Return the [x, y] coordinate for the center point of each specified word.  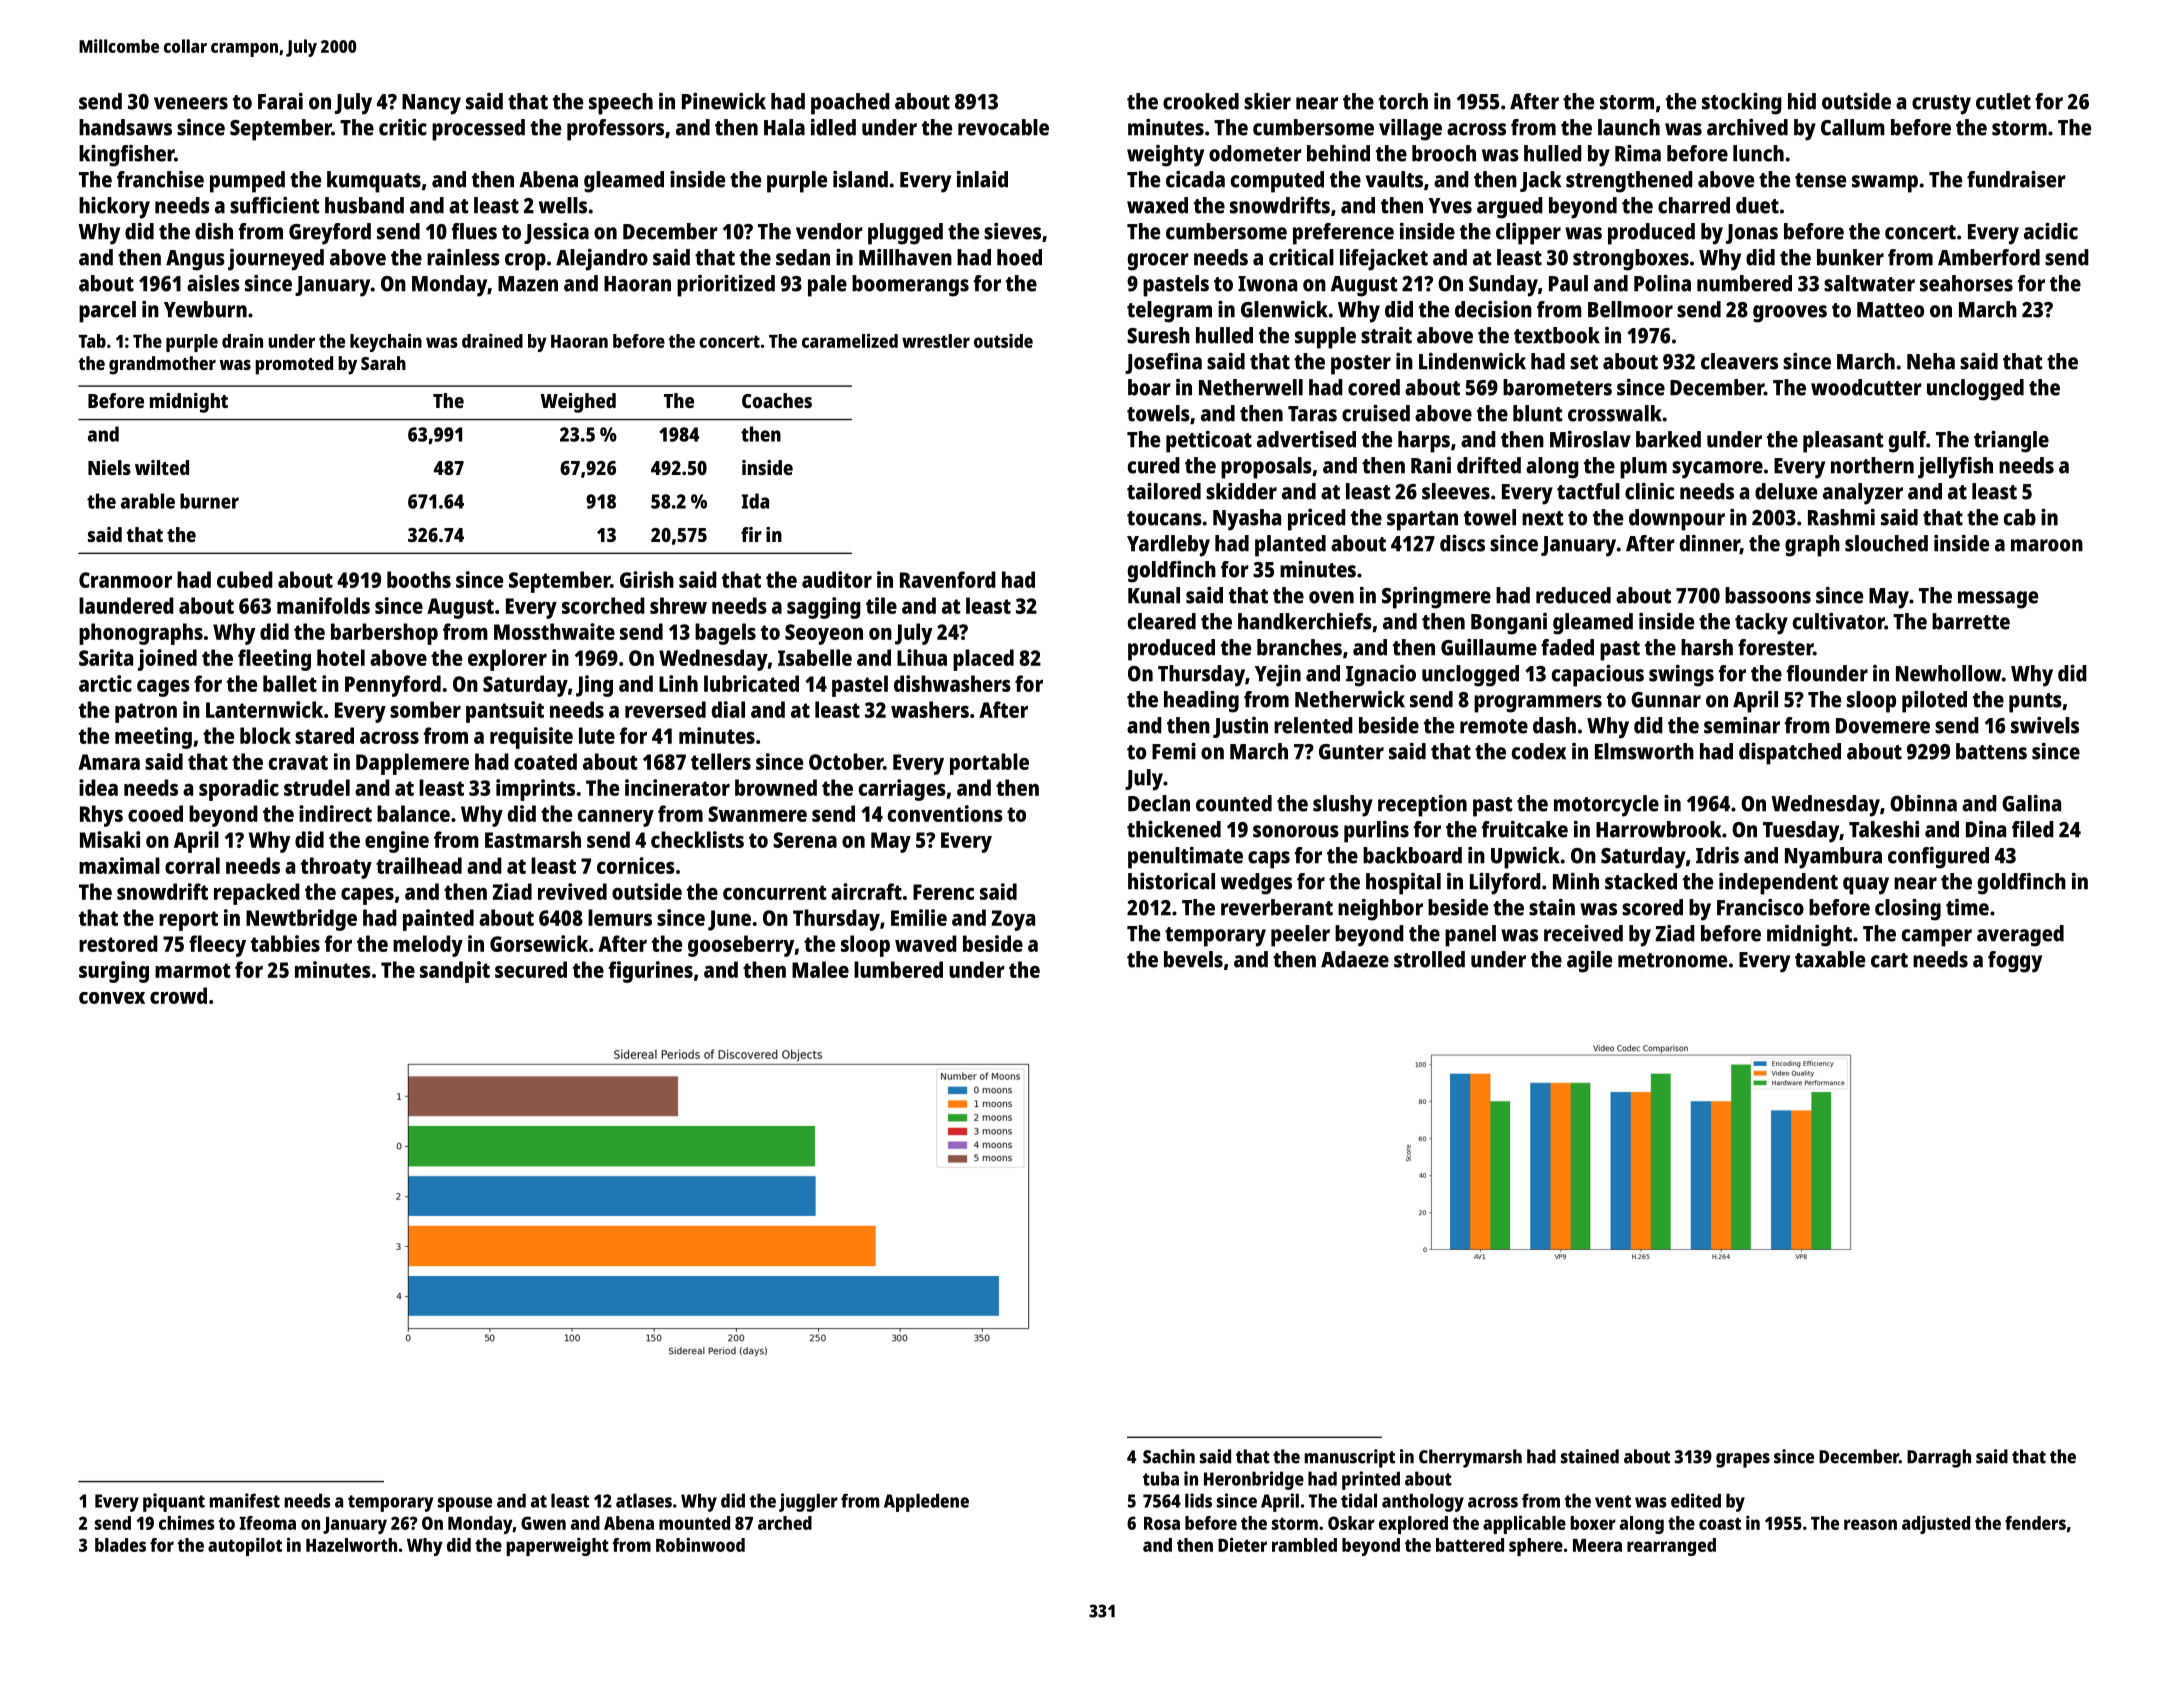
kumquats [374, 182]
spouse [465, 1504]
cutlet [2003, 101]
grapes [1743, 1460]
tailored [1164, 491]
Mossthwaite [554, 631]
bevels [1193, 959]
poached [850, 104]
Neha [1931, 361]
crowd [178, 995]
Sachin [1169, 1456]
